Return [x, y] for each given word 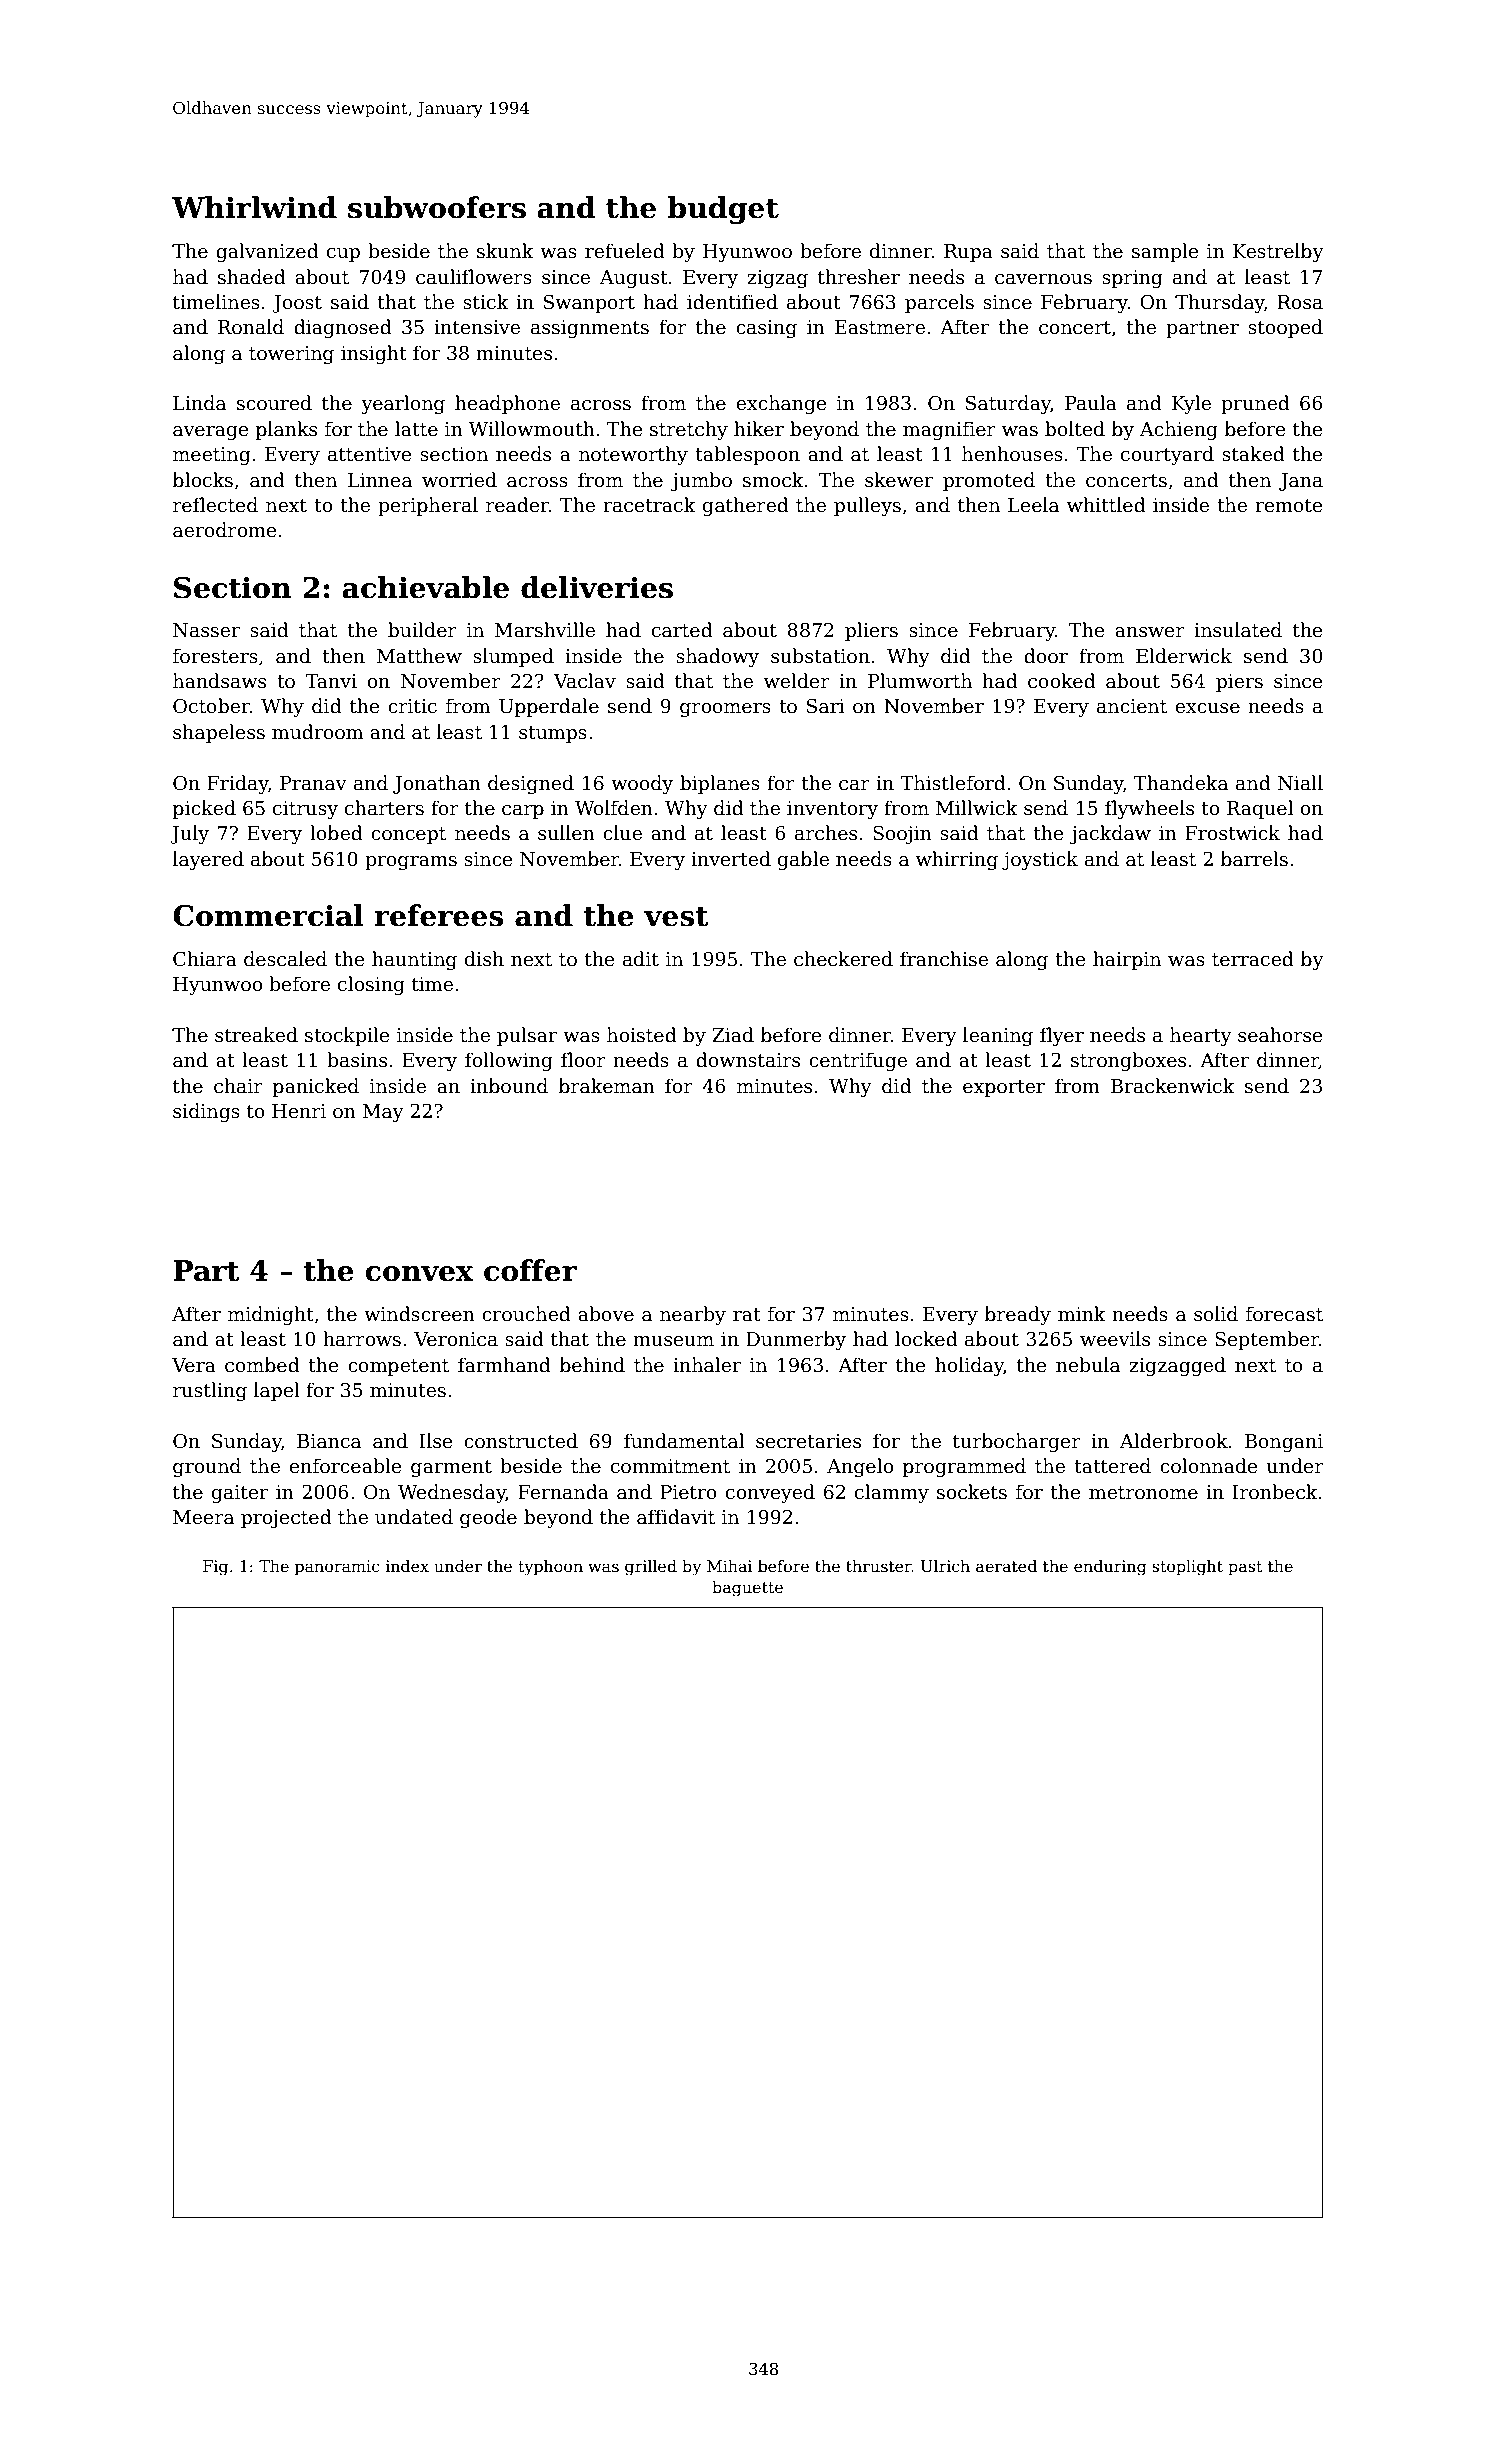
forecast [1284, 1314]
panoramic [337, 1568]
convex [419, 1274]
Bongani [1284, 1443]
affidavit [676, 1517]
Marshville [545, 630]
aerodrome [225, 530]
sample [1165, 252]
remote [1289, 506]
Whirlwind [254, 207]
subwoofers [437, 207]
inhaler [707, 1365]
